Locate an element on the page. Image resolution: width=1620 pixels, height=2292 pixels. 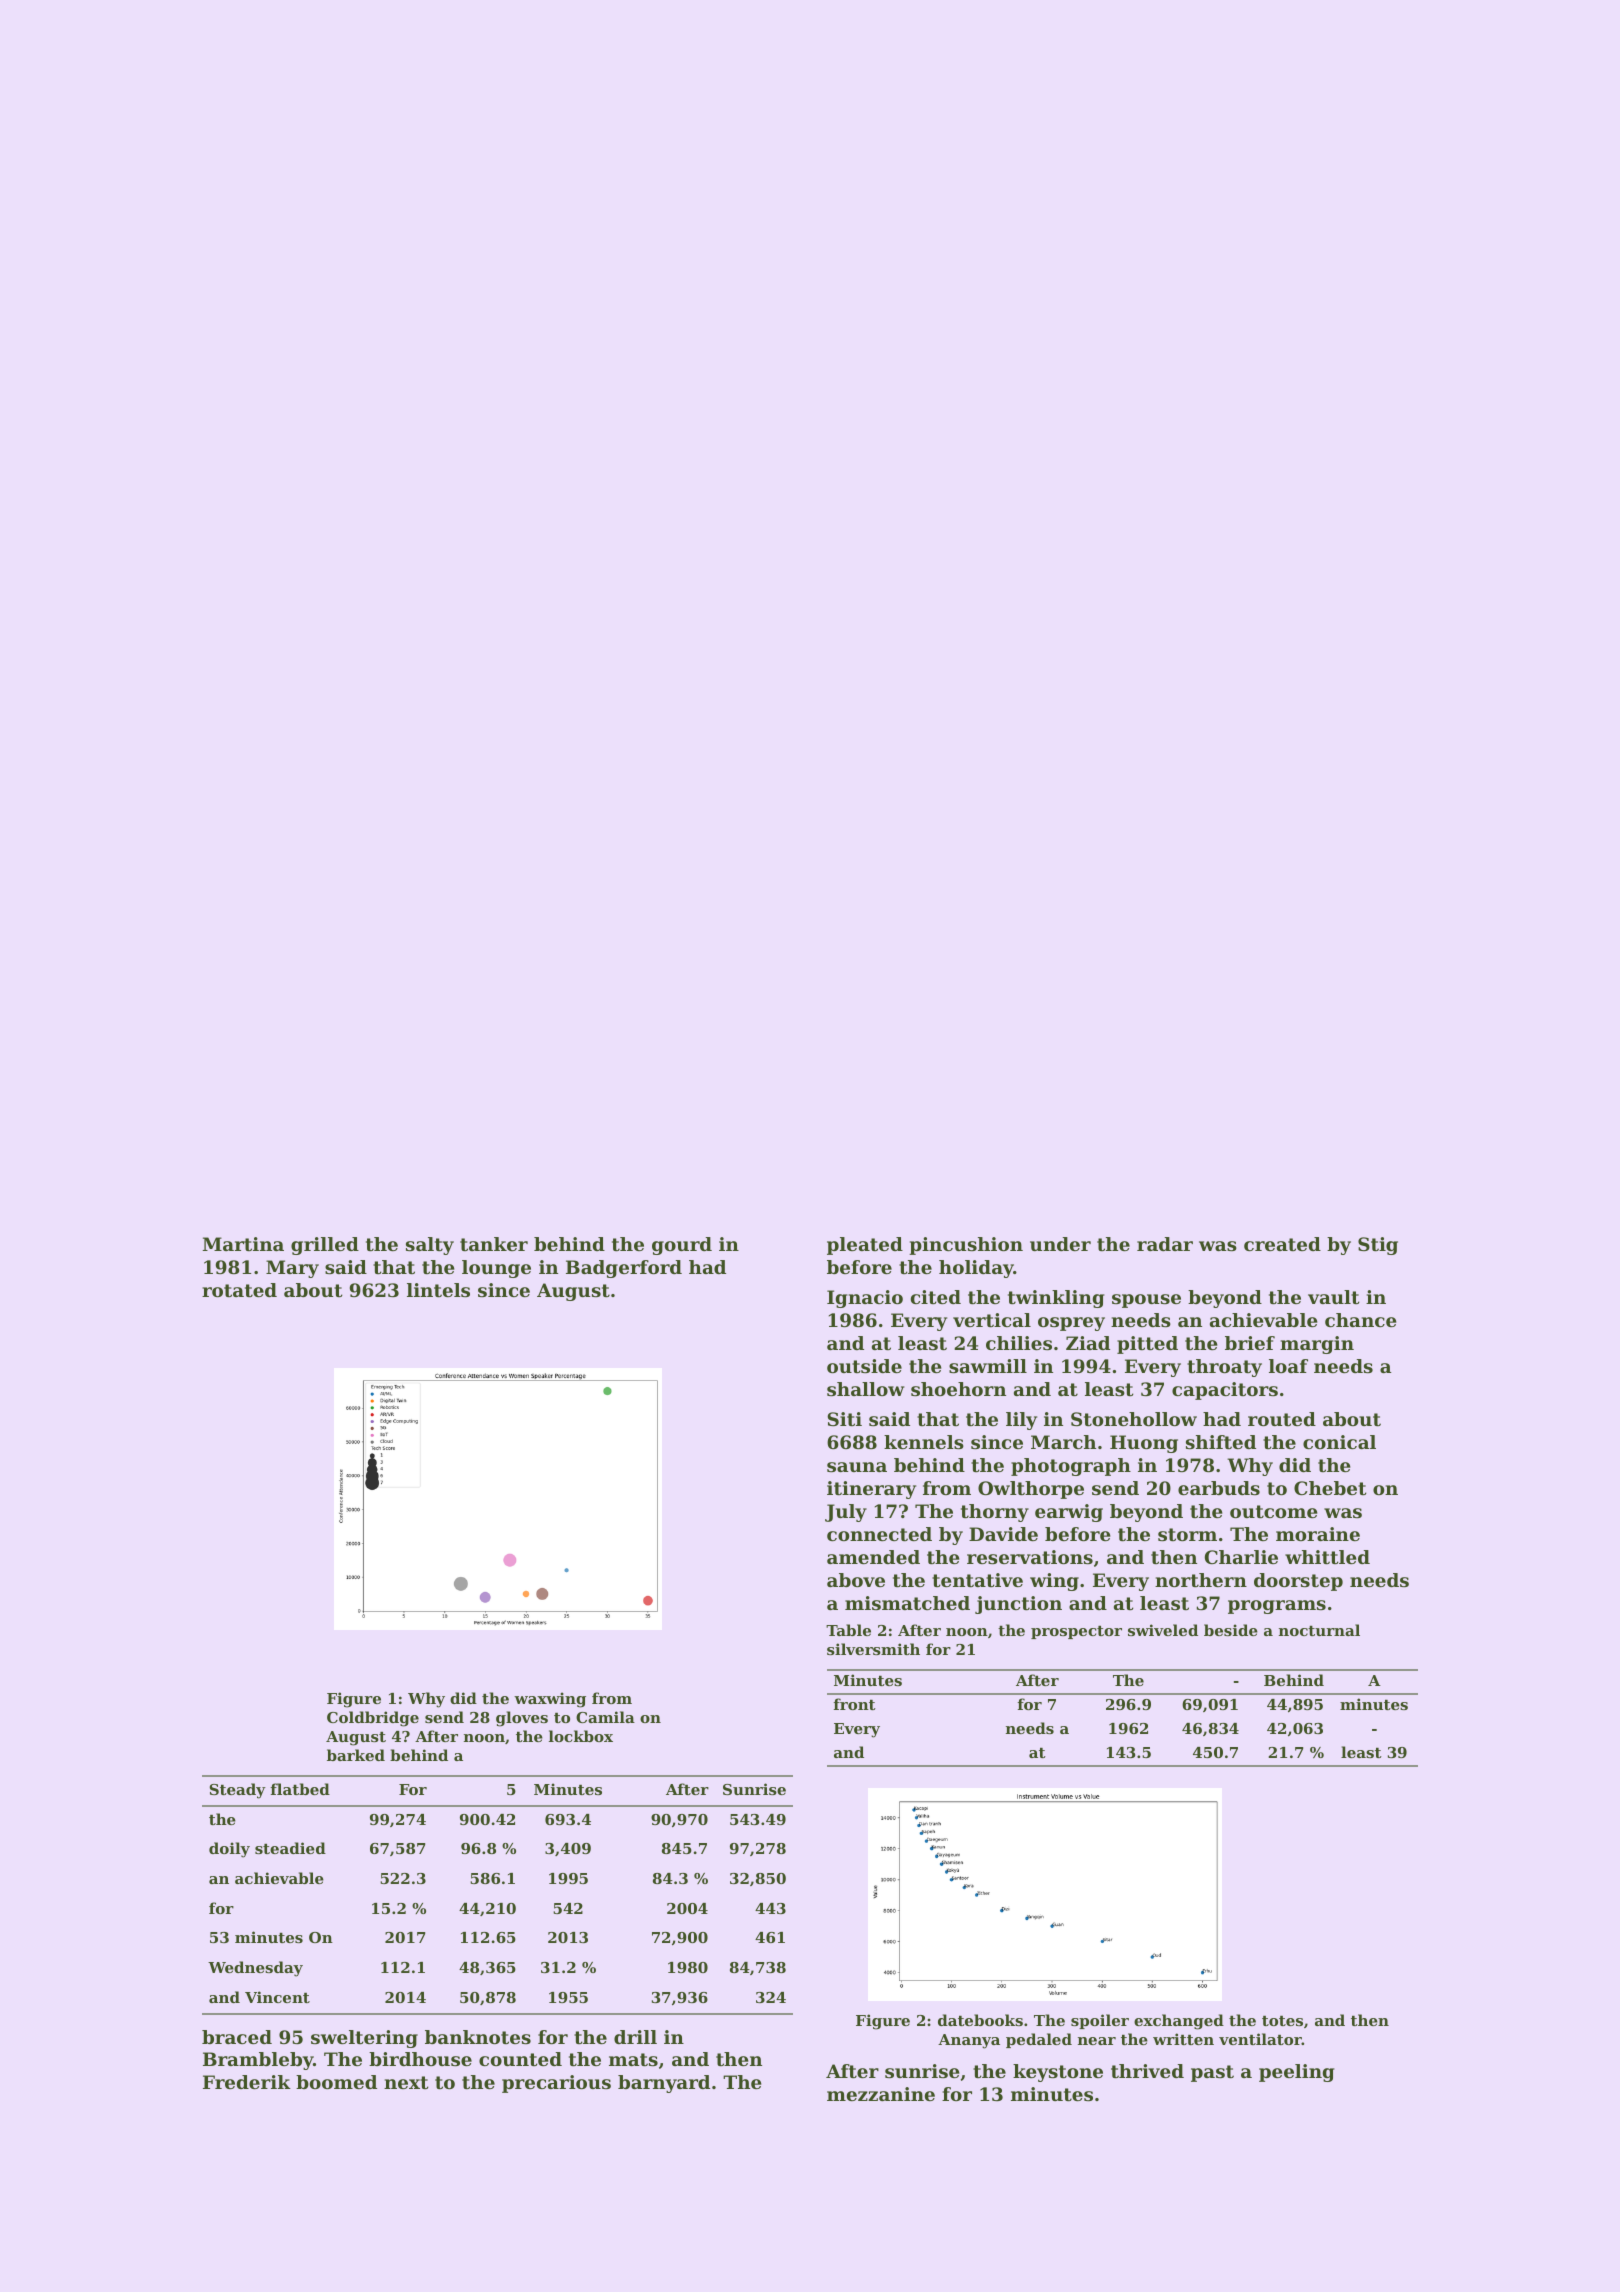
radar is located at coordinates (1165, 1244).
